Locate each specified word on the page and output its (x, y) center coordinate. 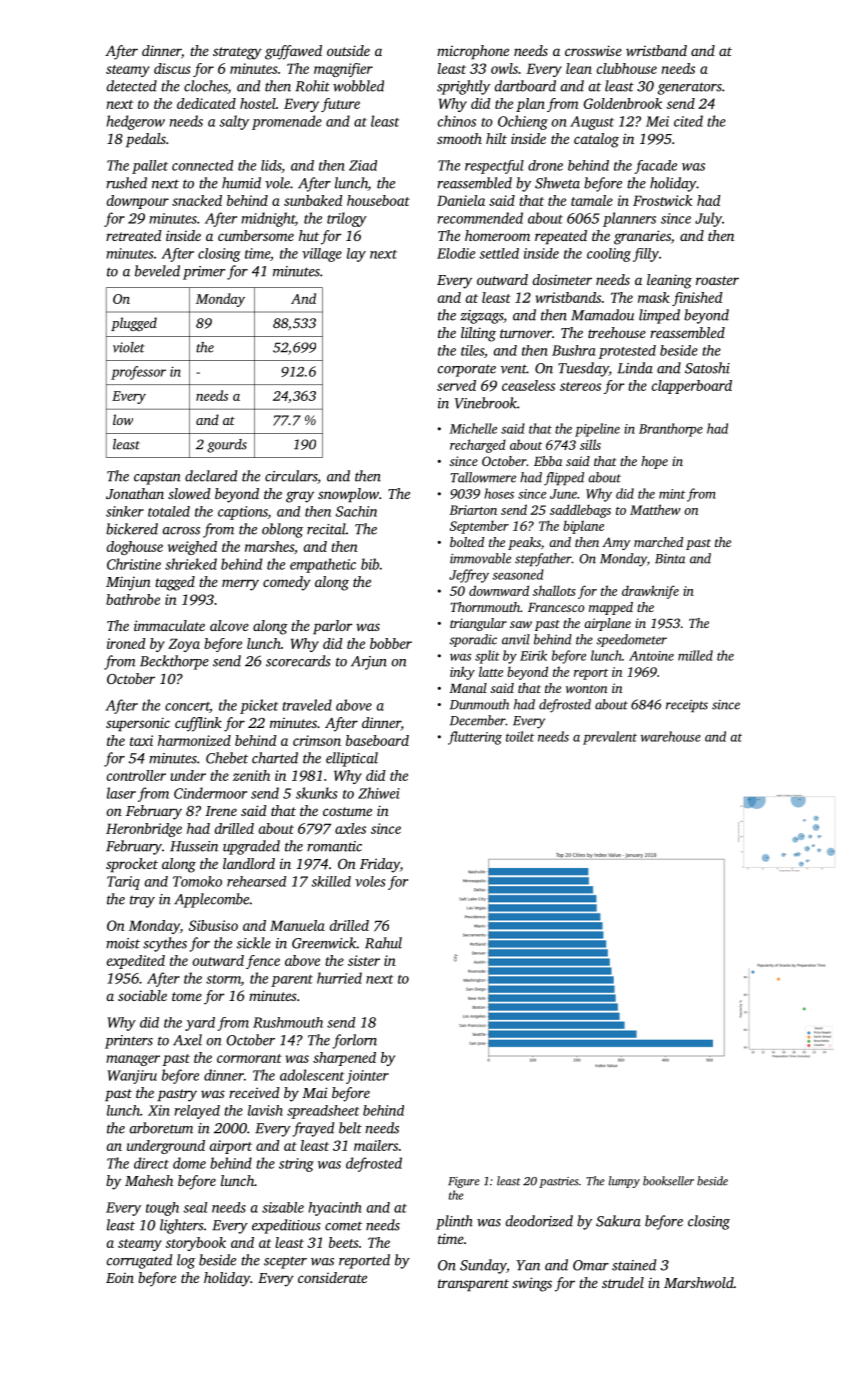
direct (151, 1163)
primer (204, 273)
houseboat (378, 200)
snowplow (348, 495)
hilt (496, 138)
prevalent (610, 738)
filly (646, 255)
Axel (187, 1040)
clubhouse (627, 68)
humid (241, 183)
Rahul (383, 943)
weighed (192, 548)
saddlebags (580, 511)
